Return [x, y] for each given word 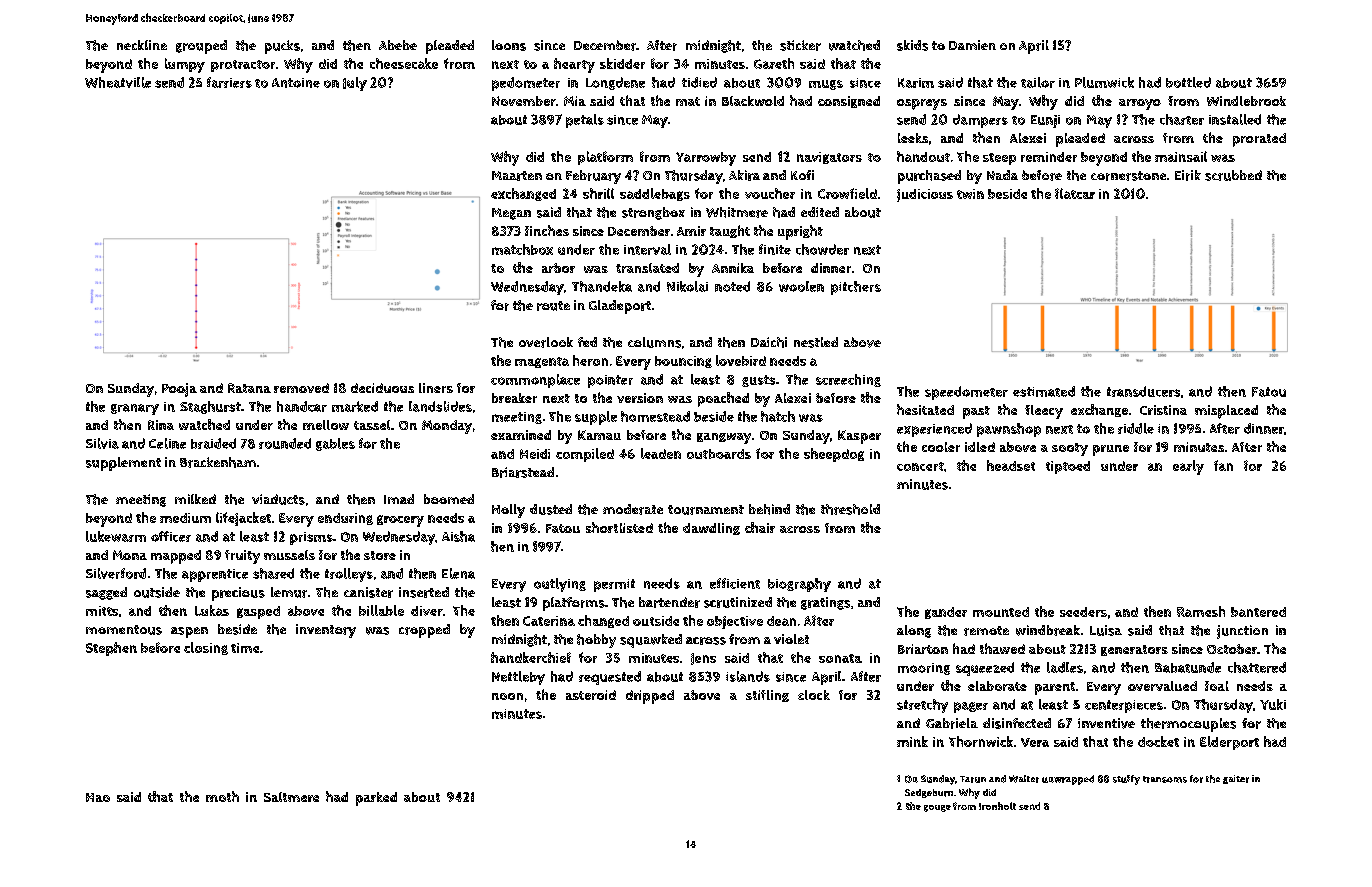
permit [614, 585]
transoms [1165, 779]
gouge [937, 808]
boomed [449, 499]
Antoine [296, 83]
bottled [1188, 82]
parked [376, 799]
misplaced [1226, 412]
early [1188, 467]
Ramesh [1201, 611]
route [553, 306]
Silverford [116, 573]
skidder [622, 63]
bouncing [683, 362]
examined [521, 435]
